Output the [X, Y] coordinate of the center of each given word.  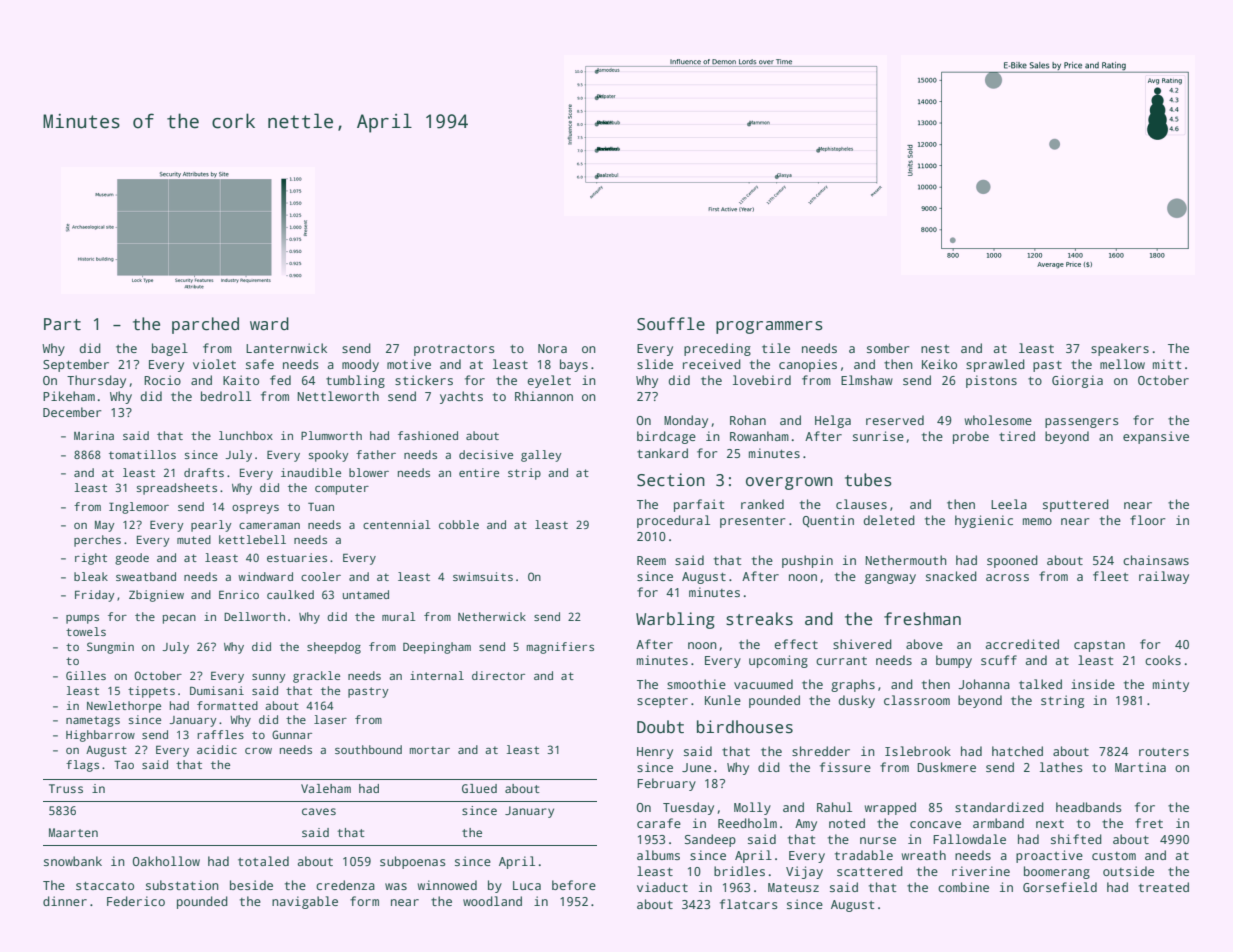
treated [1164, 887]
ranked [762, 504]
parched [205, 325]
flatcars [749, 904]
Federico [136, 901]
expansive [1156, 437]
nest [935, 349]
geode [132, 559]
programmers [769, 327]
